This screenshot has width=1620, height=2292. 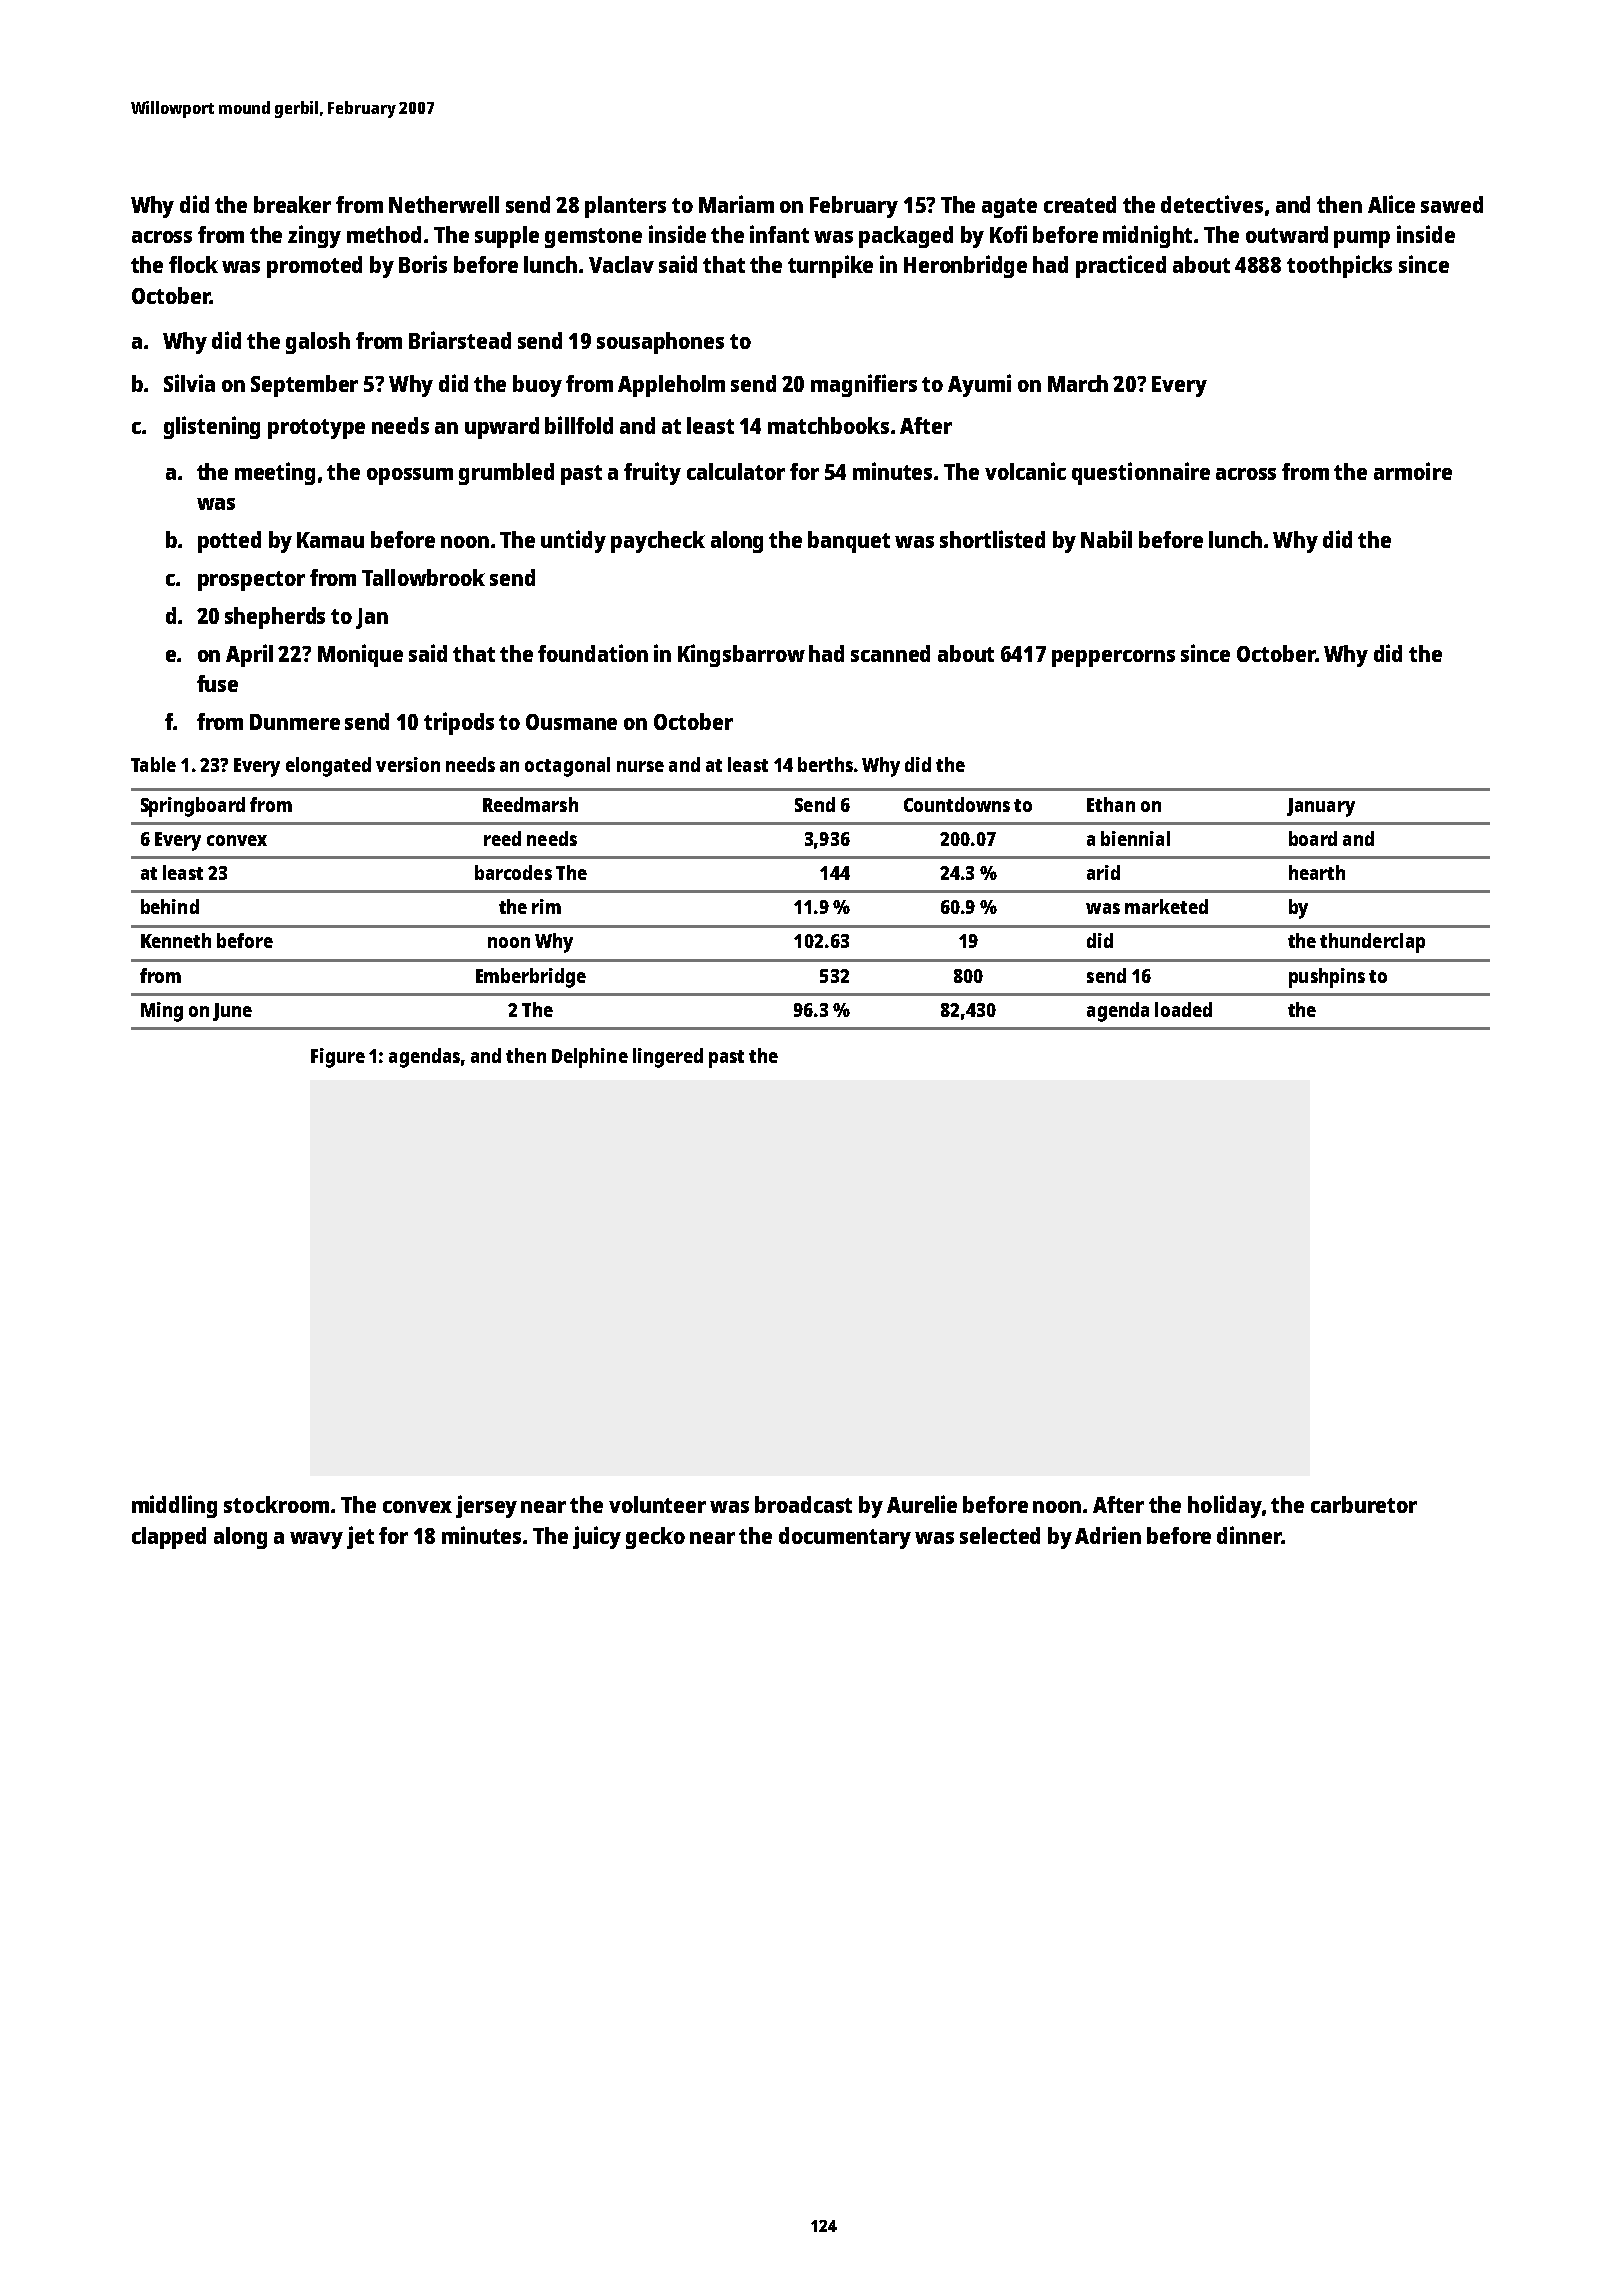 I want to click on sawed, so click(x=1452, y=204).
